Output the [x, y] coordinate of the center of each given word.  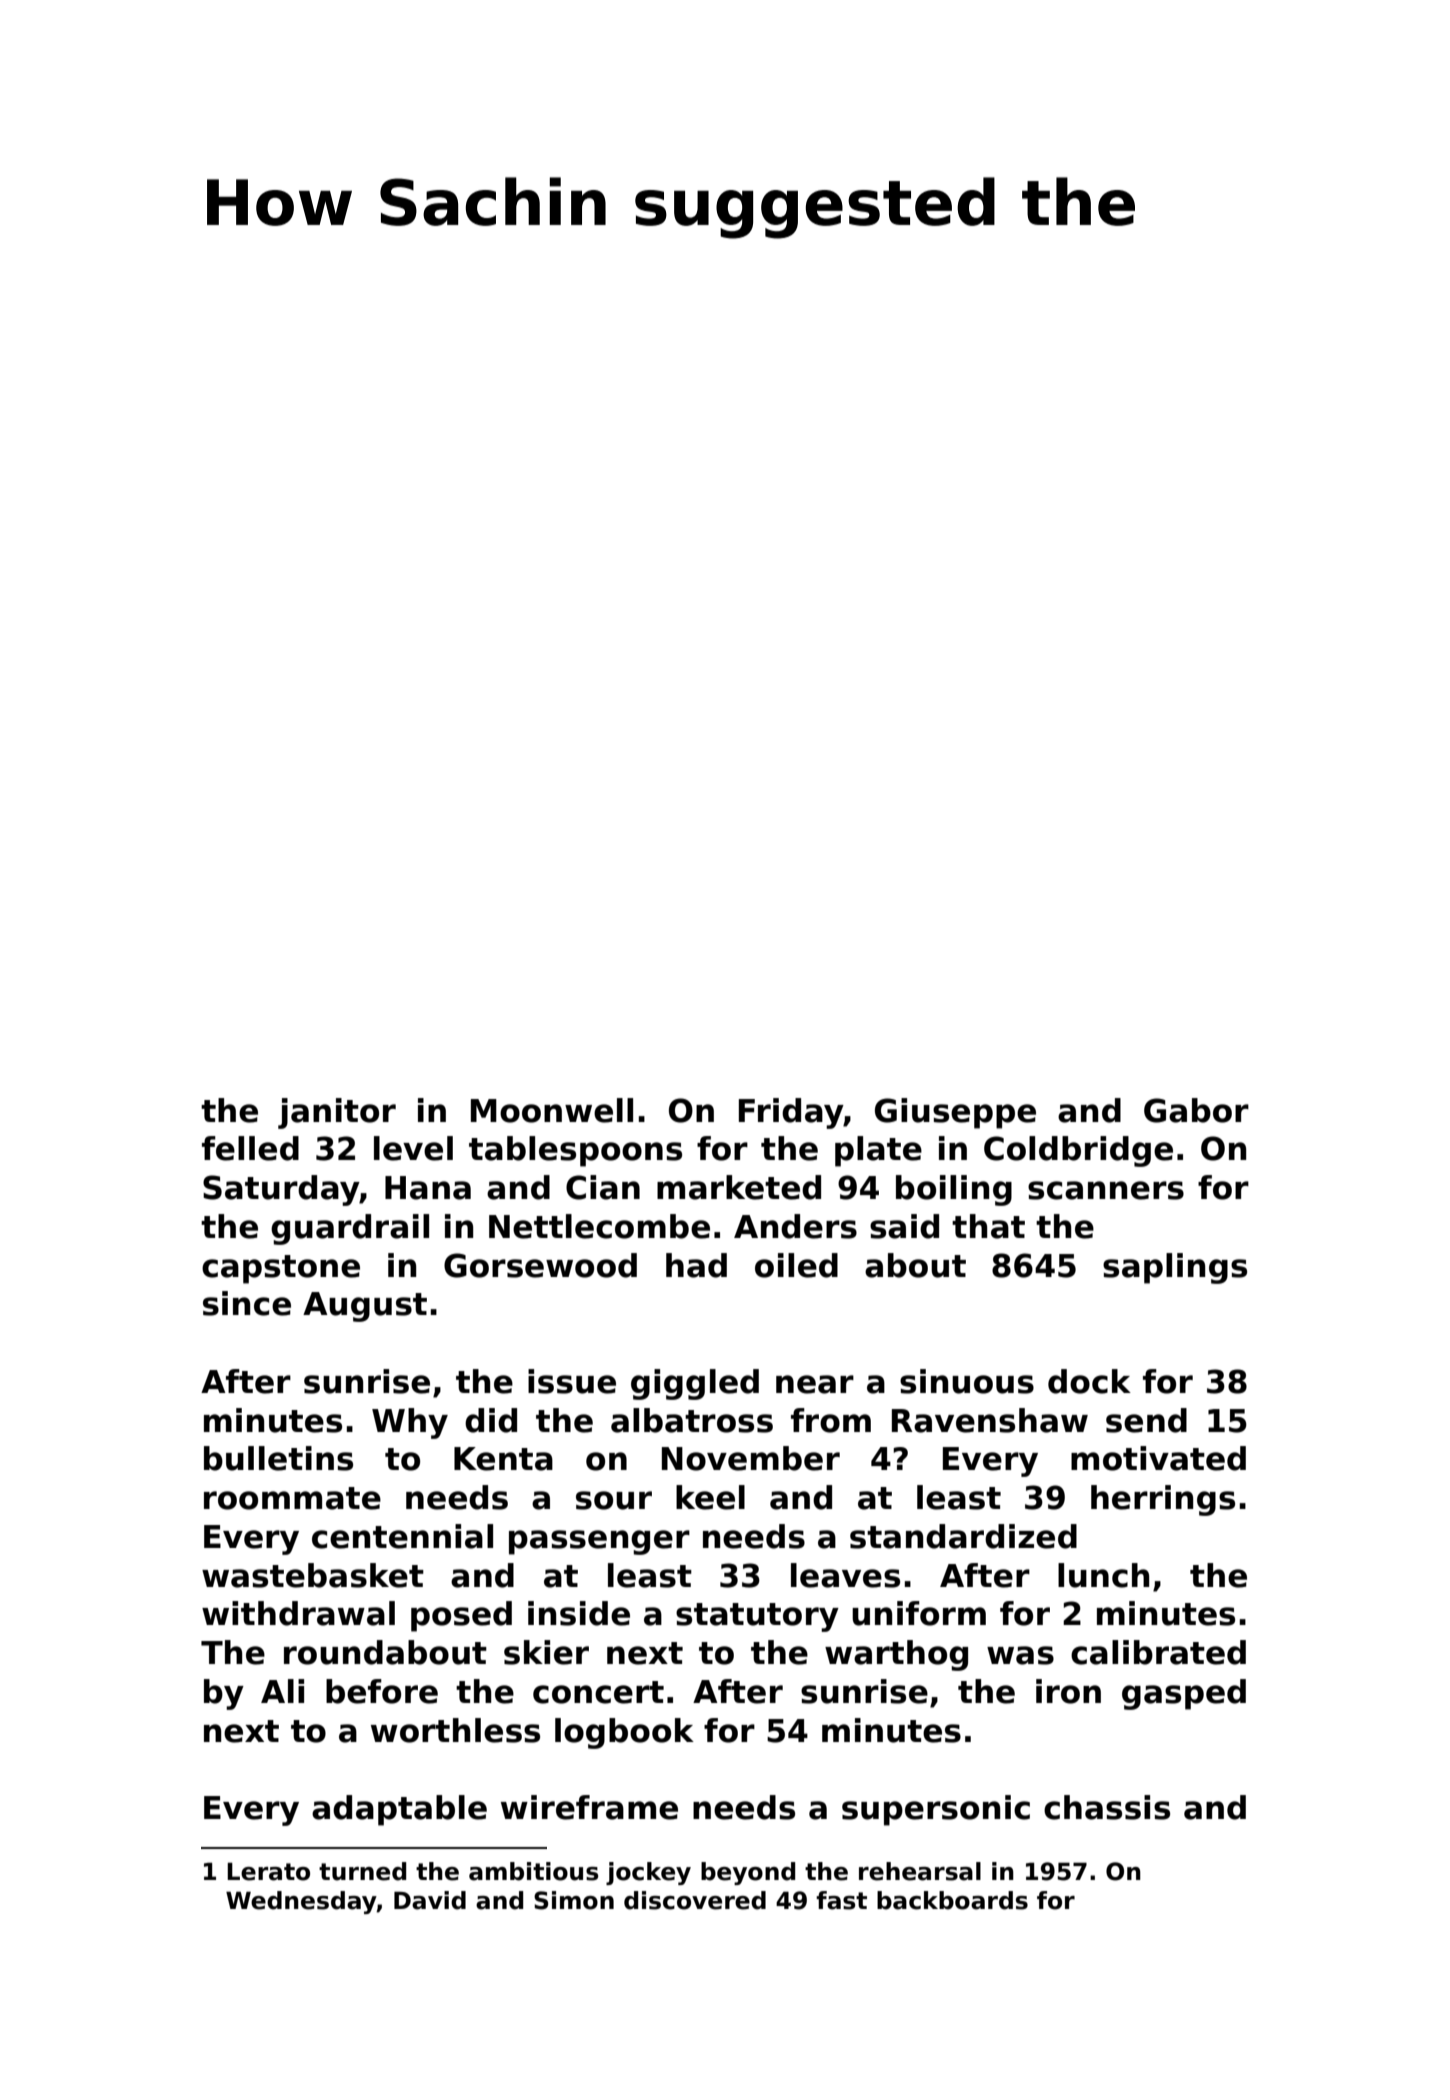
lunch [1103, 1575]
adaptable [399, 1810]
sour [614, 1500]
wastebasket [313, 1575]
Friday [791, 1113]
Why [410, 1423]
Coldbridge [1078, 1151]
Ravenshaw [990, 1420]
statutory [757, 1617]
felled [250, 1148]
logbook [624, 1733]
